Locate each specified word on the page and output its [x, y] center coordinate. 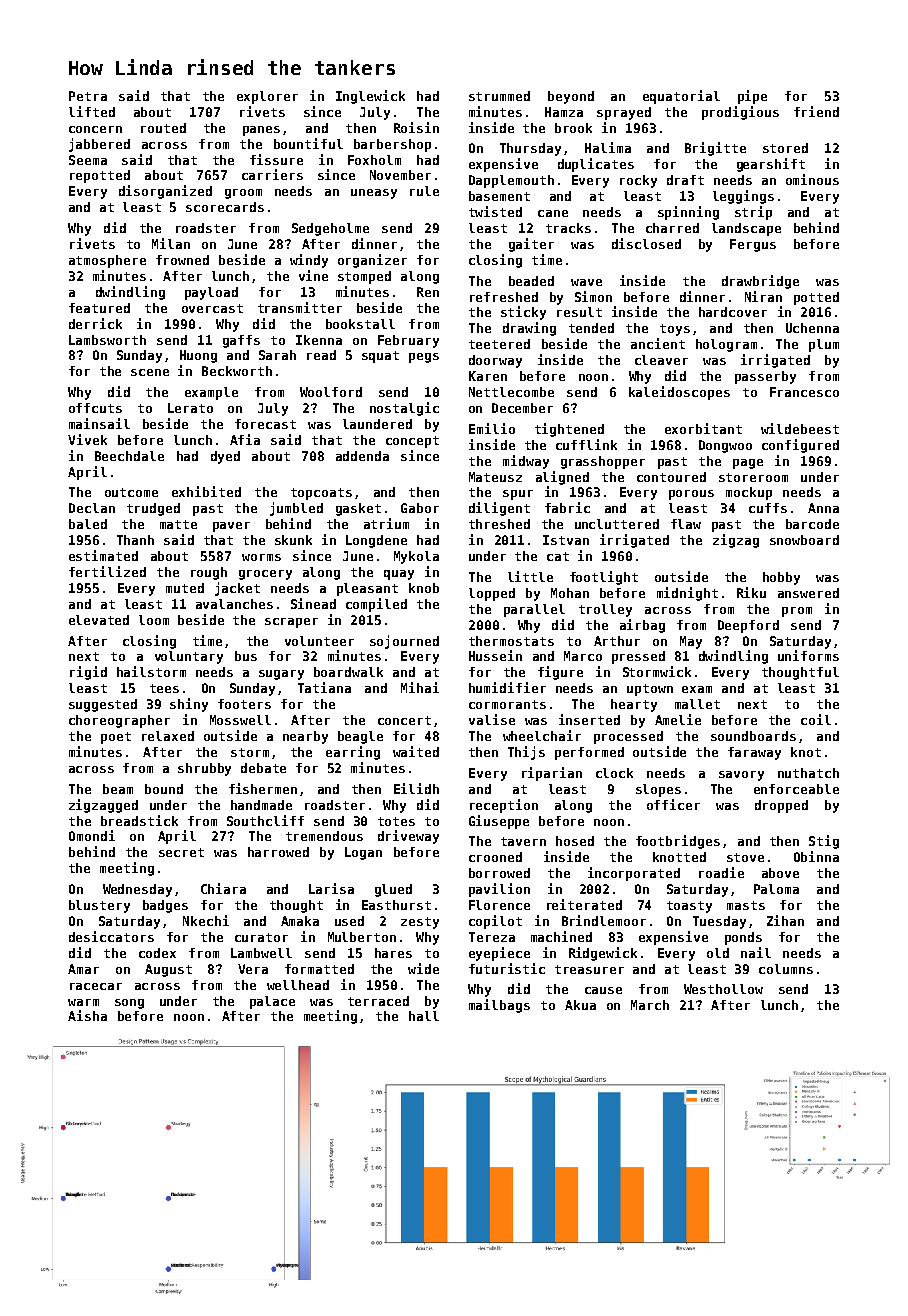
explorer [267, 97]
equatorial [681, 97]
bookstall [360, 324]
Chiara [223, 888]
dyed [225, 457]
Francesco [804, 392]
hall [424, 1016]
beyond [571, 97]
